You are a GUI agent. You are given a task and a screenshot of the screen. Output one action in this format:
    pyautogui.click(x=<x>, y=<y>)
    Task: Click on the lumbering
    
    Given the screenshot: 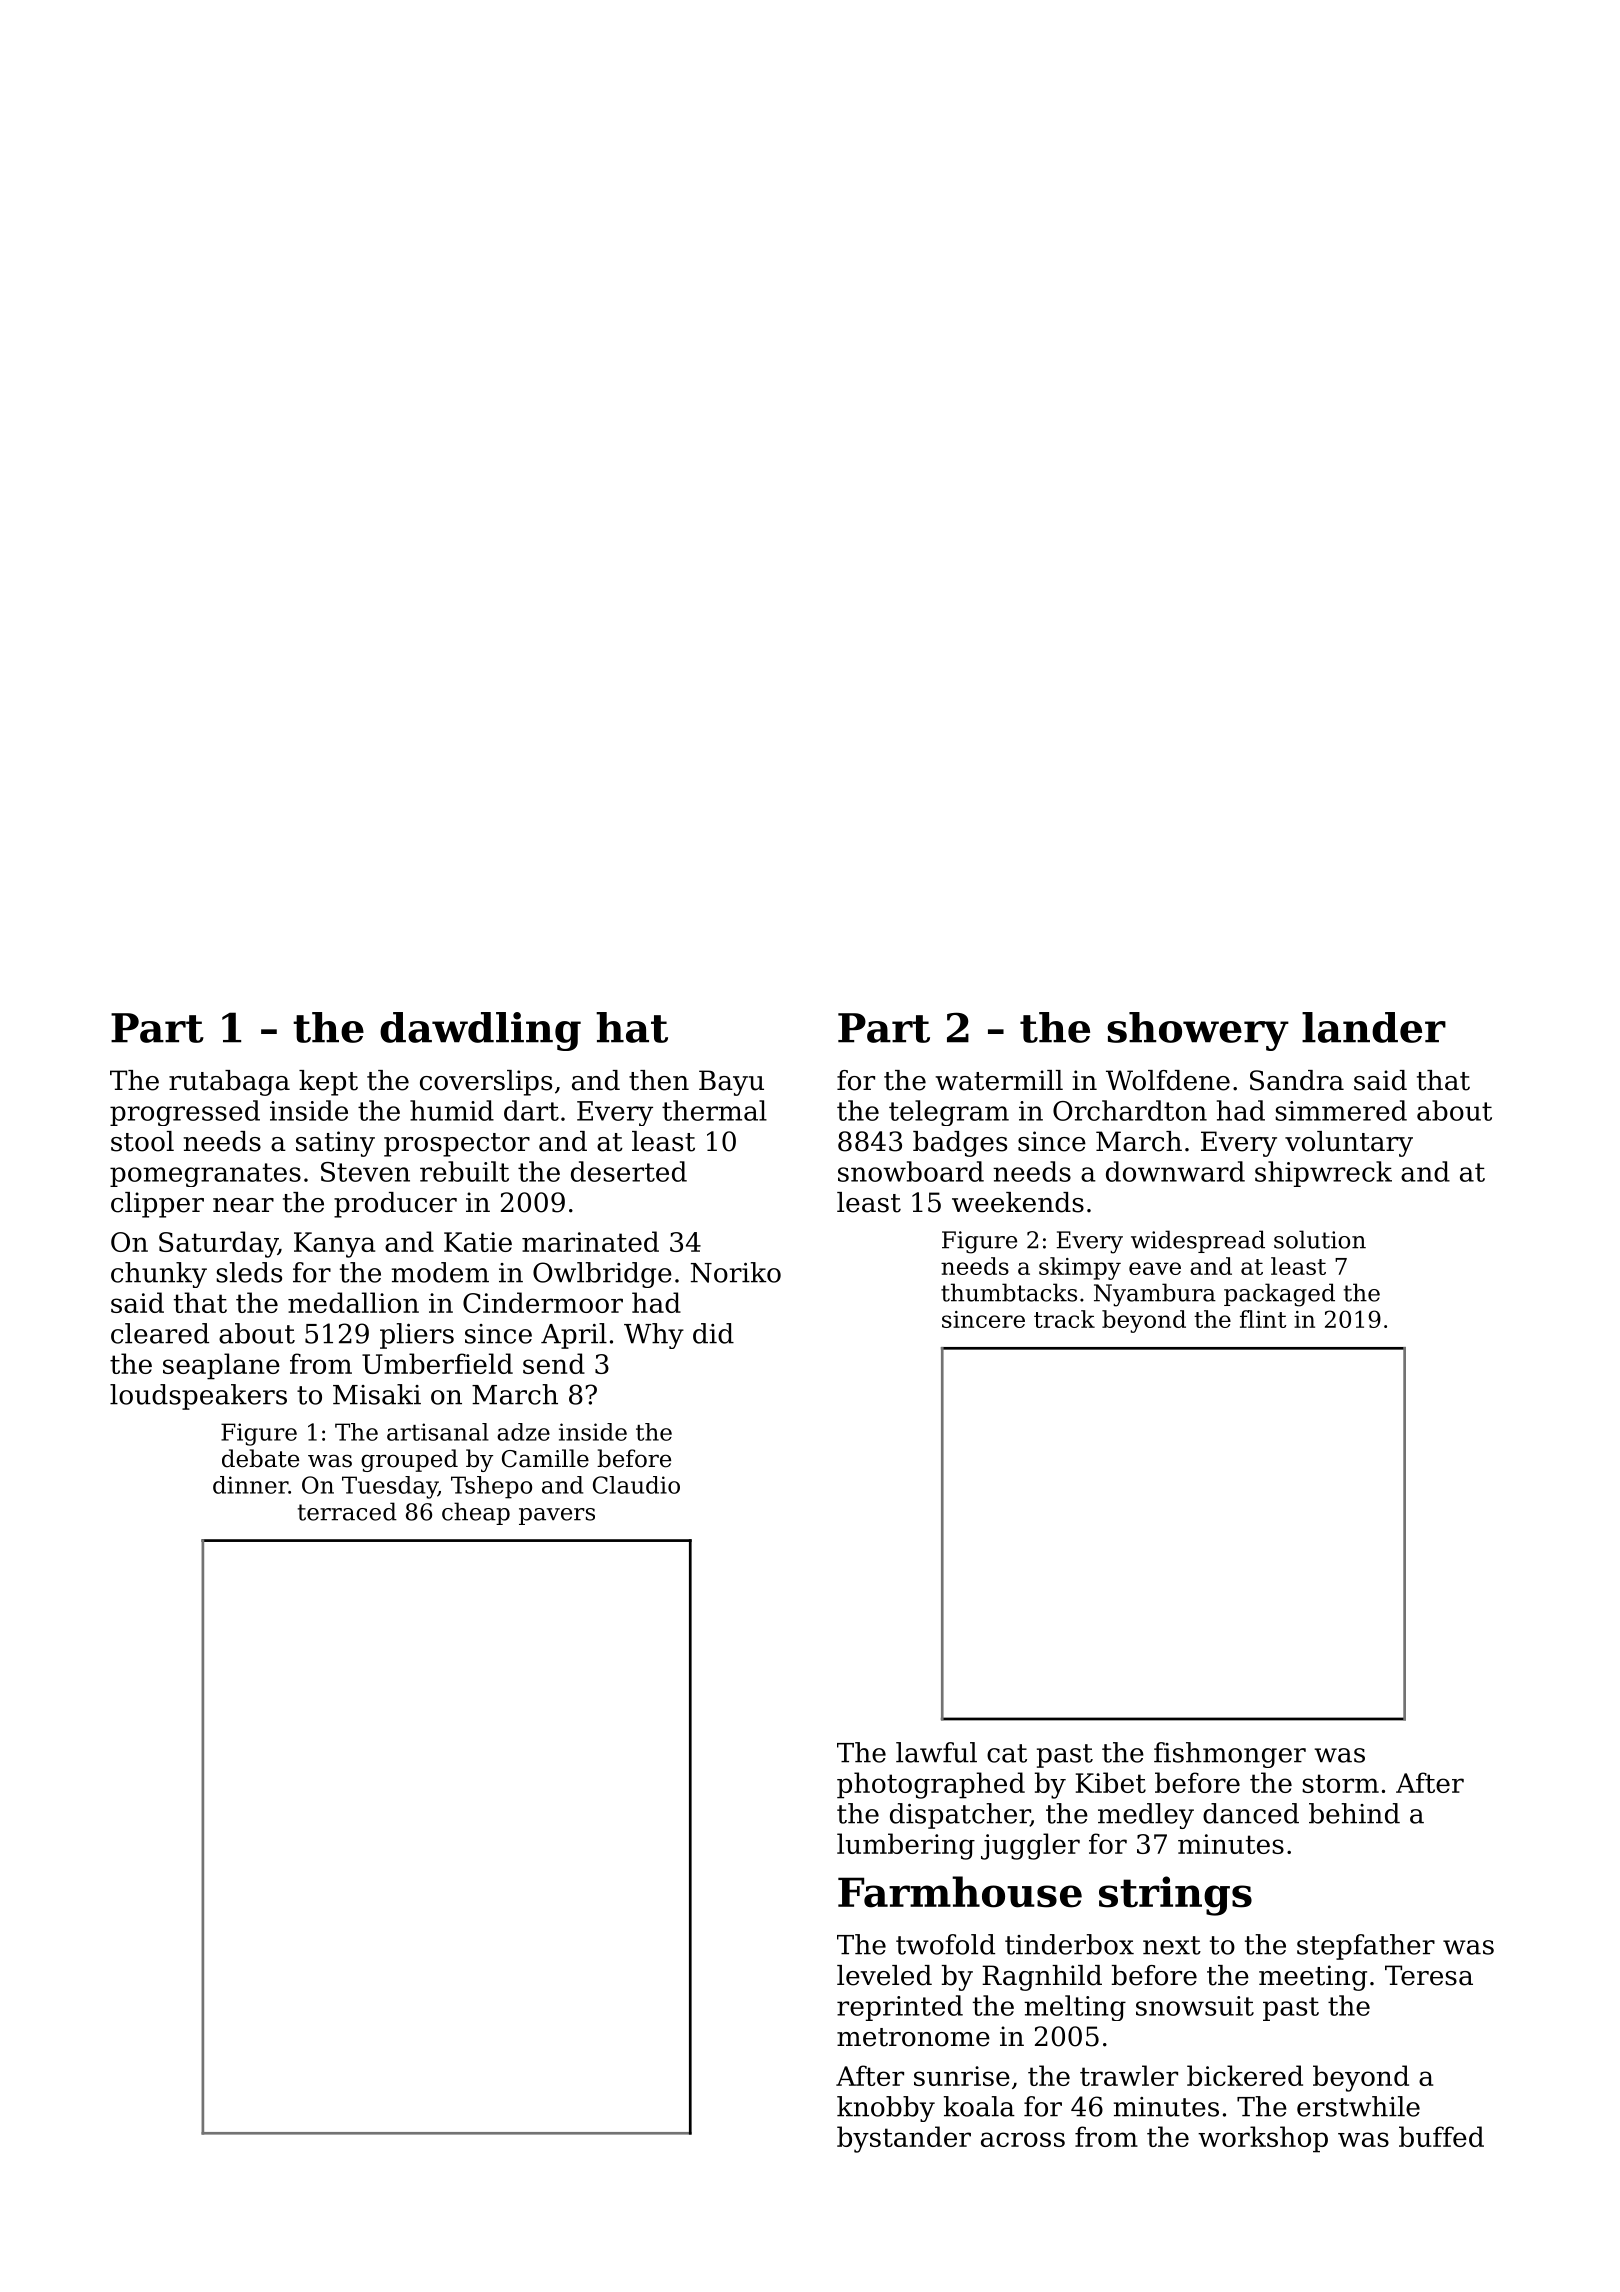 What is the action you would take?
    pyautogui.click(x=906, y=1846)
